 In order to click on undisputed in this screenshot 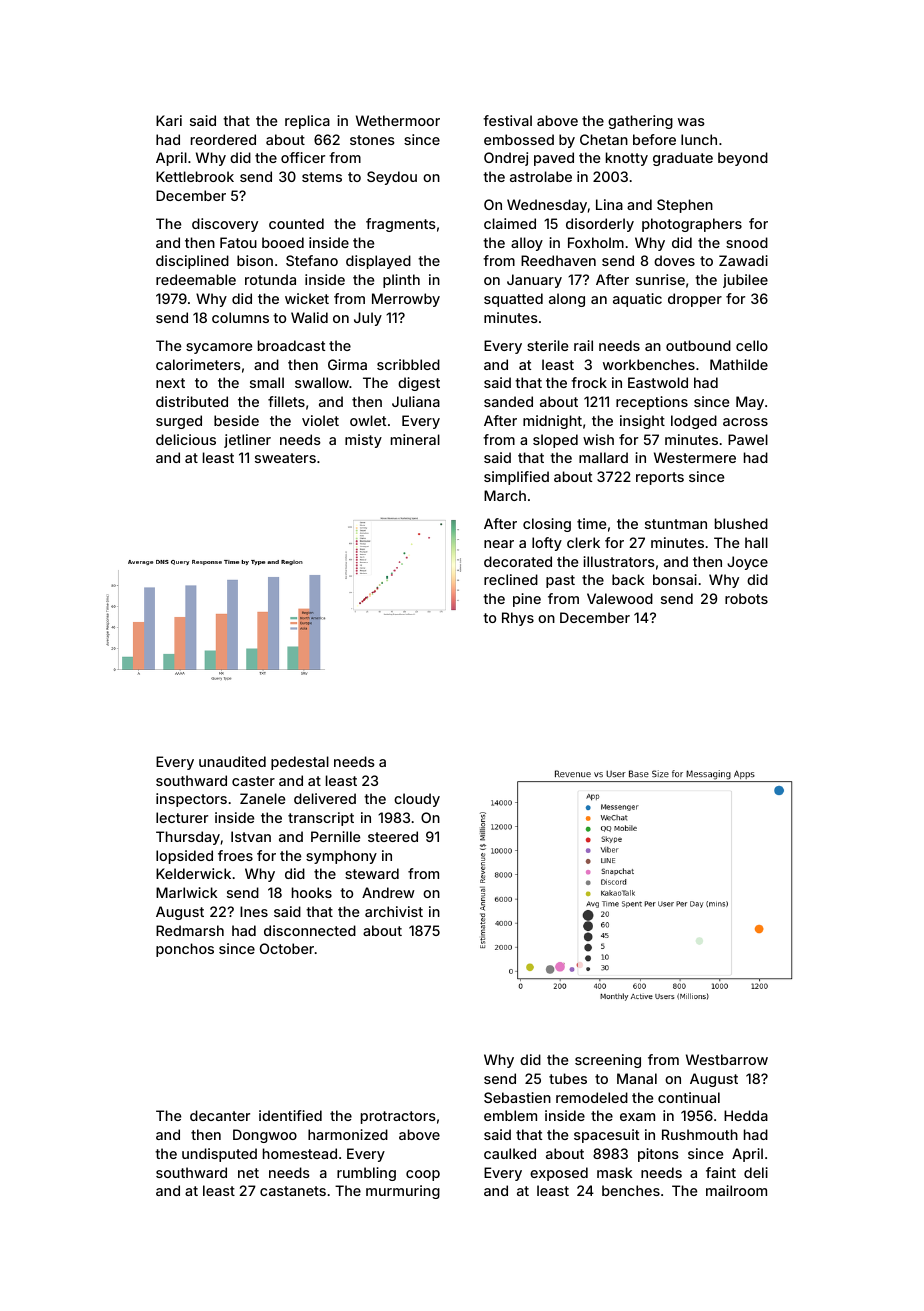, I will do `click(219, 1155)`.
